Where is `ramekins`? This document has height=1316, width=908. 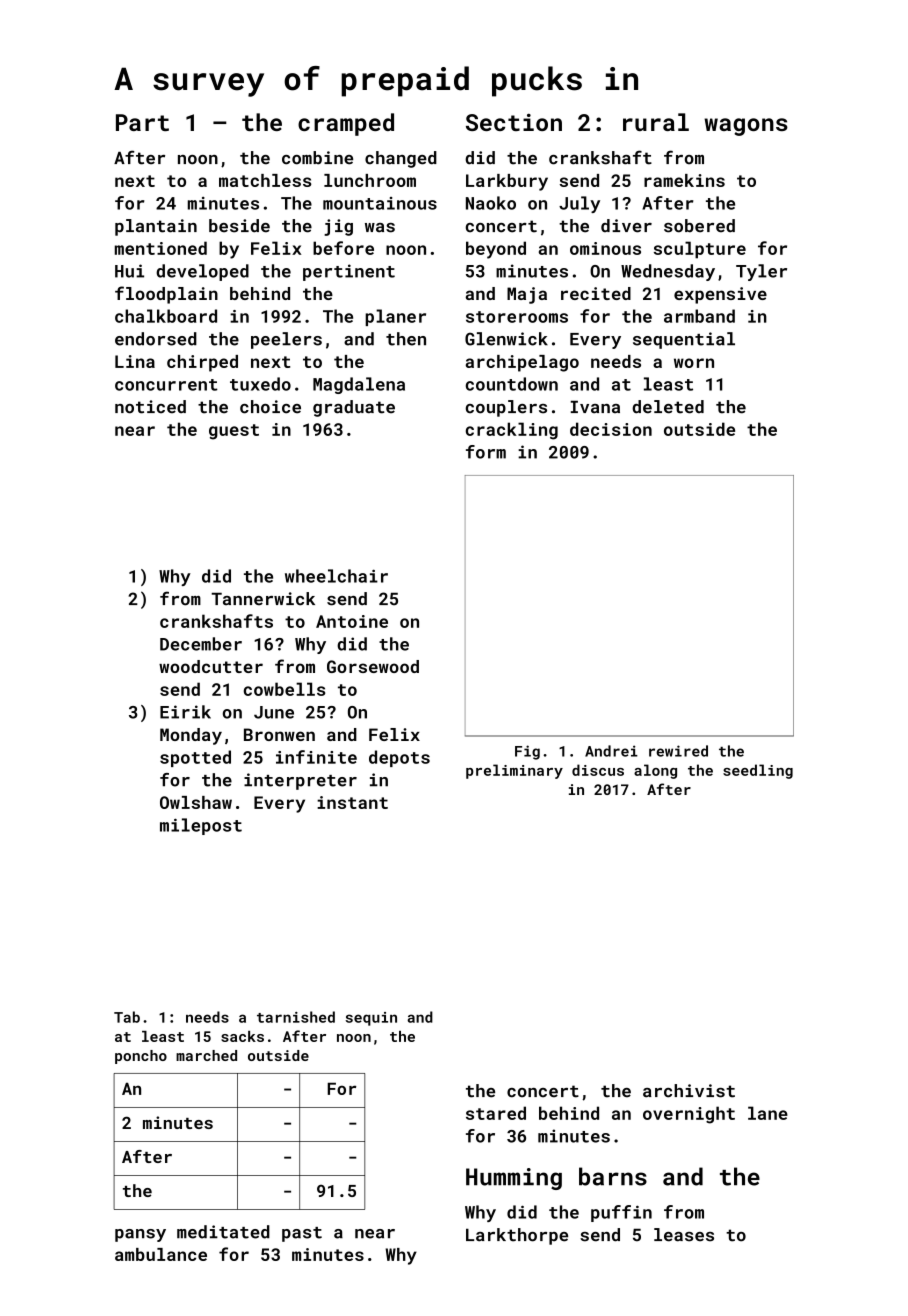 ramekins is located at coordinates (684, 180).
